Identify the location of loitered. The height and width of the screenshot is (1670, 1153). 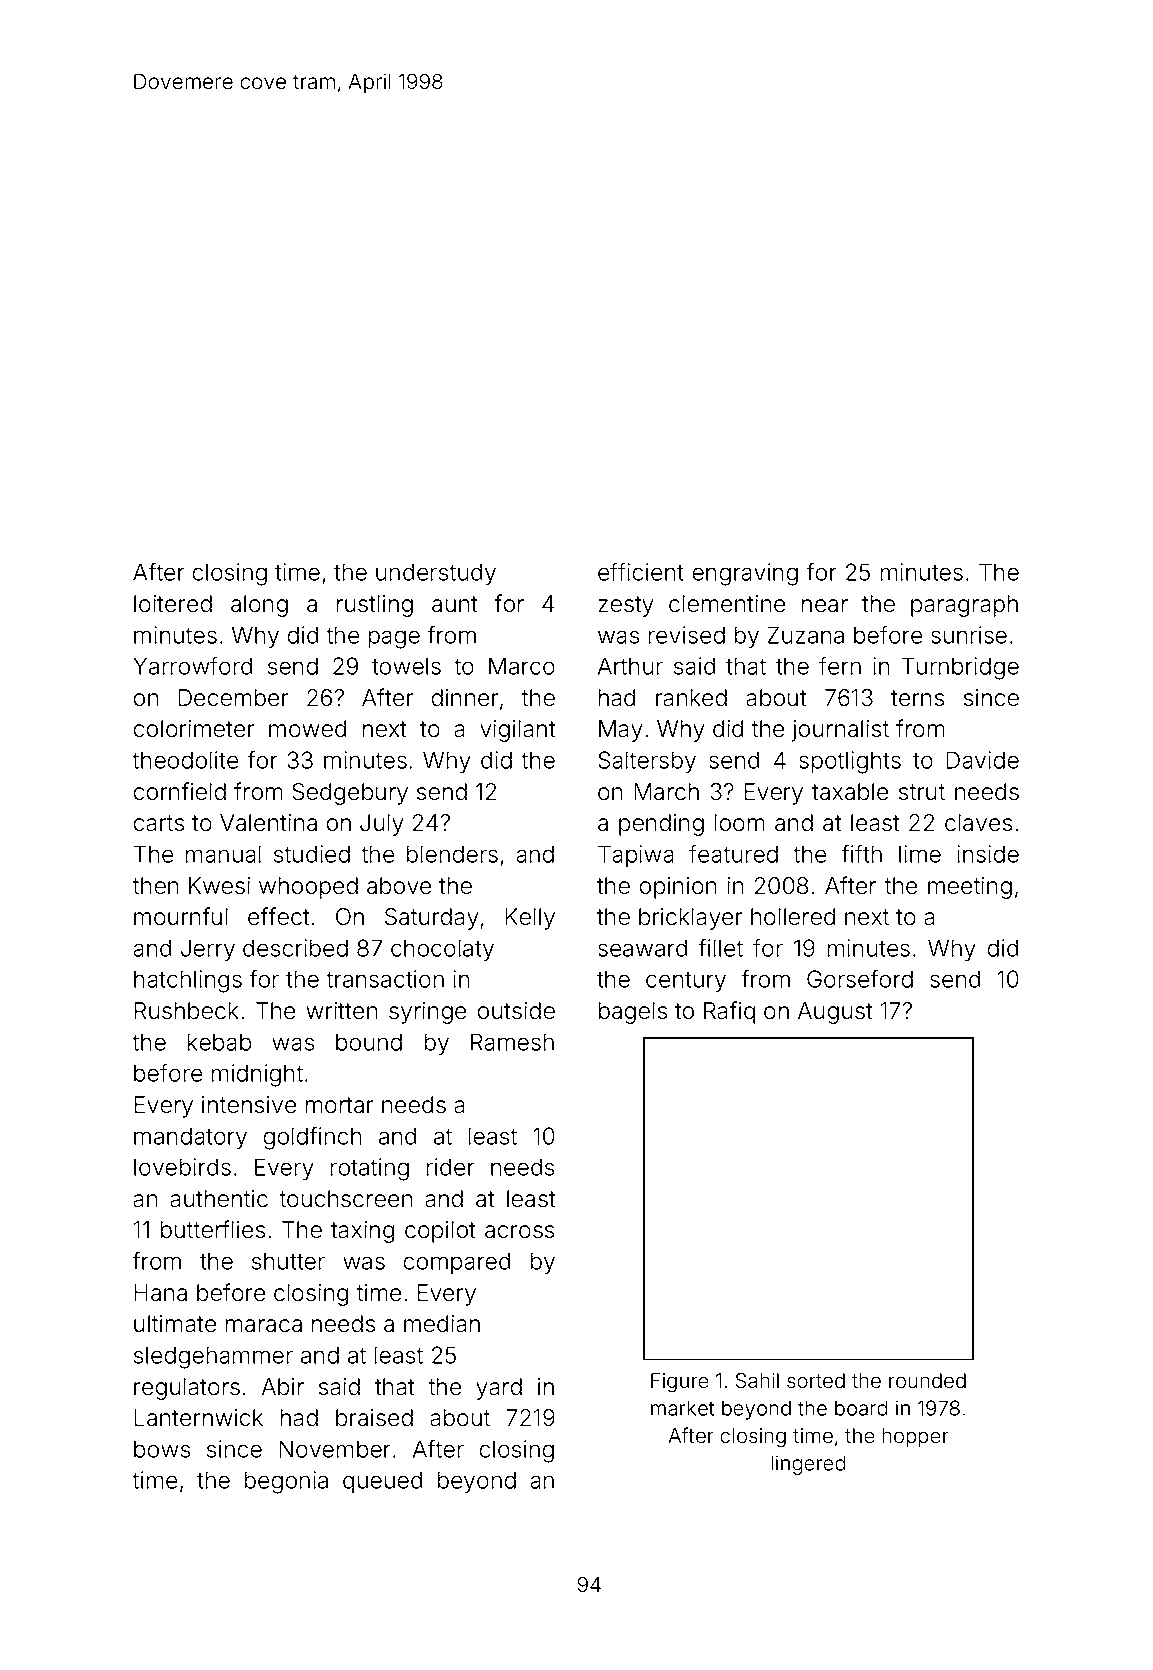
(173, 604).
